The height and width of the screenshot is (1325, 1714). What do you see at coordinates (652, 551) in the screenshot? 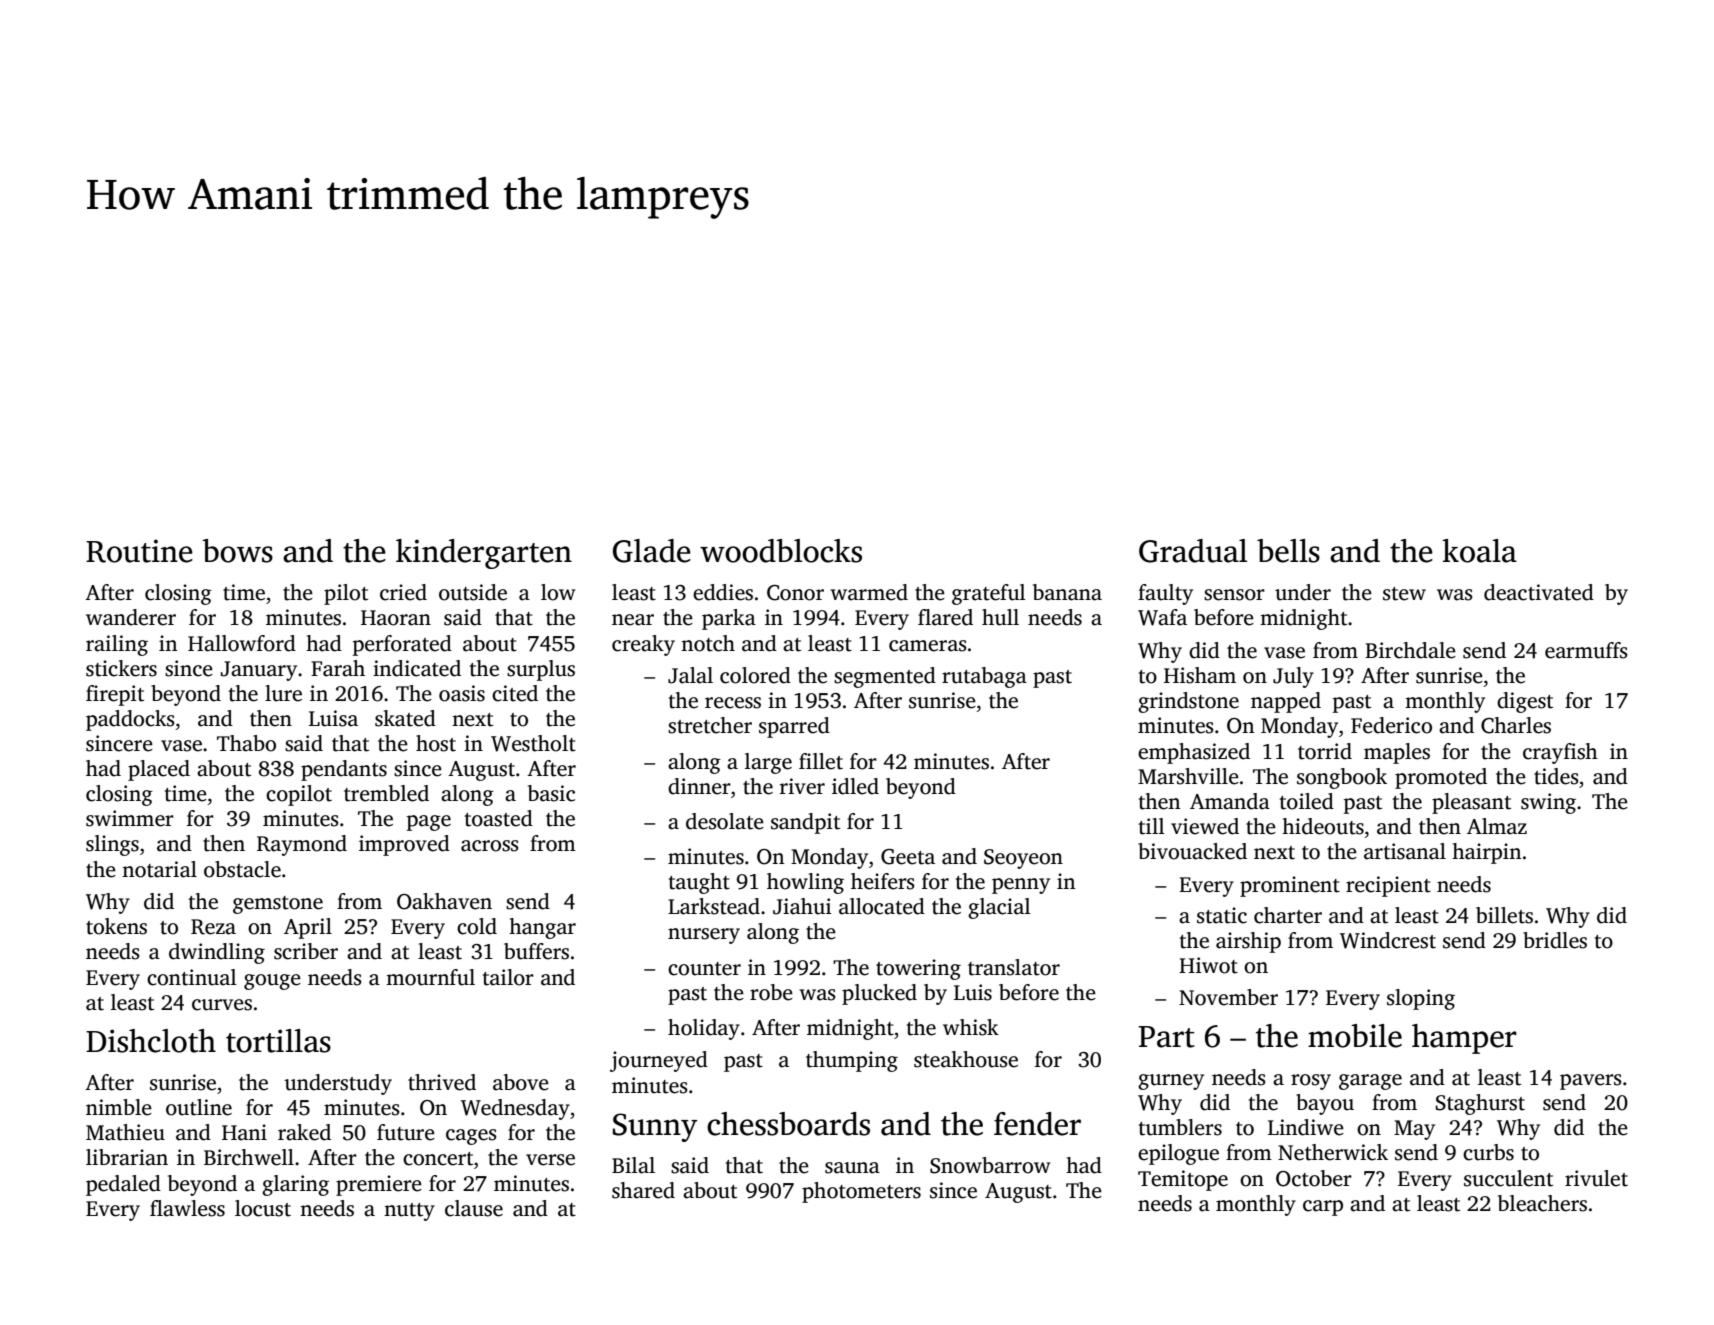
I see `Glade` at bounding box center [652, 551].
